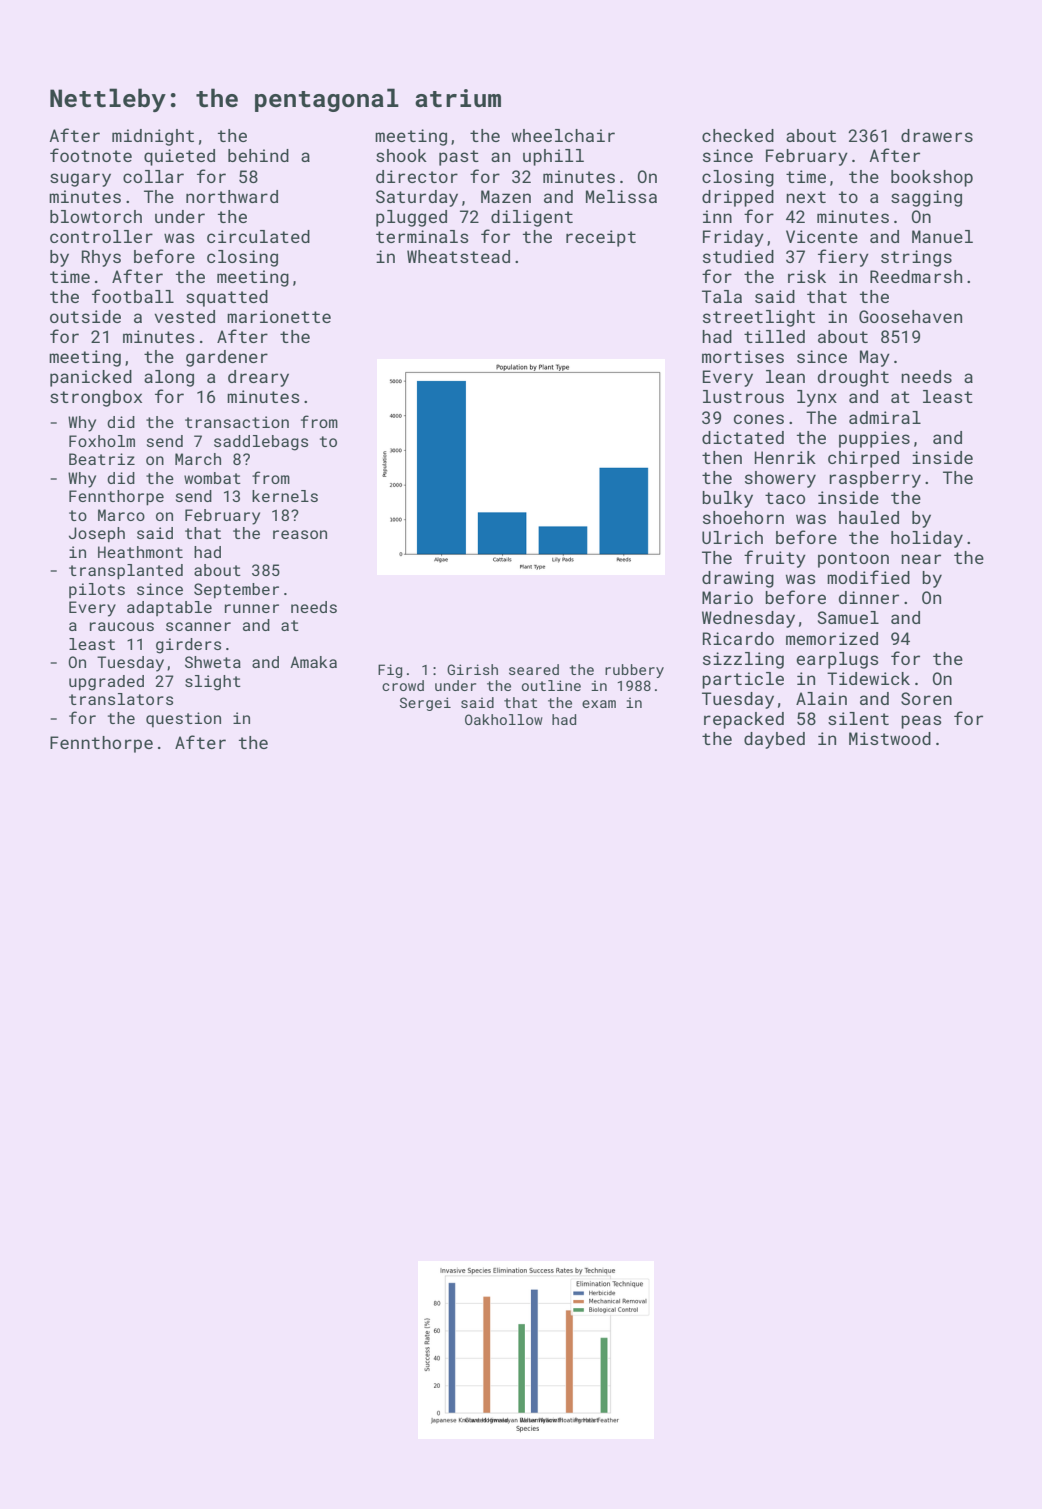  What do you see at coordinates (743, 396) in the page?
I see `lustrous` at bounding box center [743, 396].
